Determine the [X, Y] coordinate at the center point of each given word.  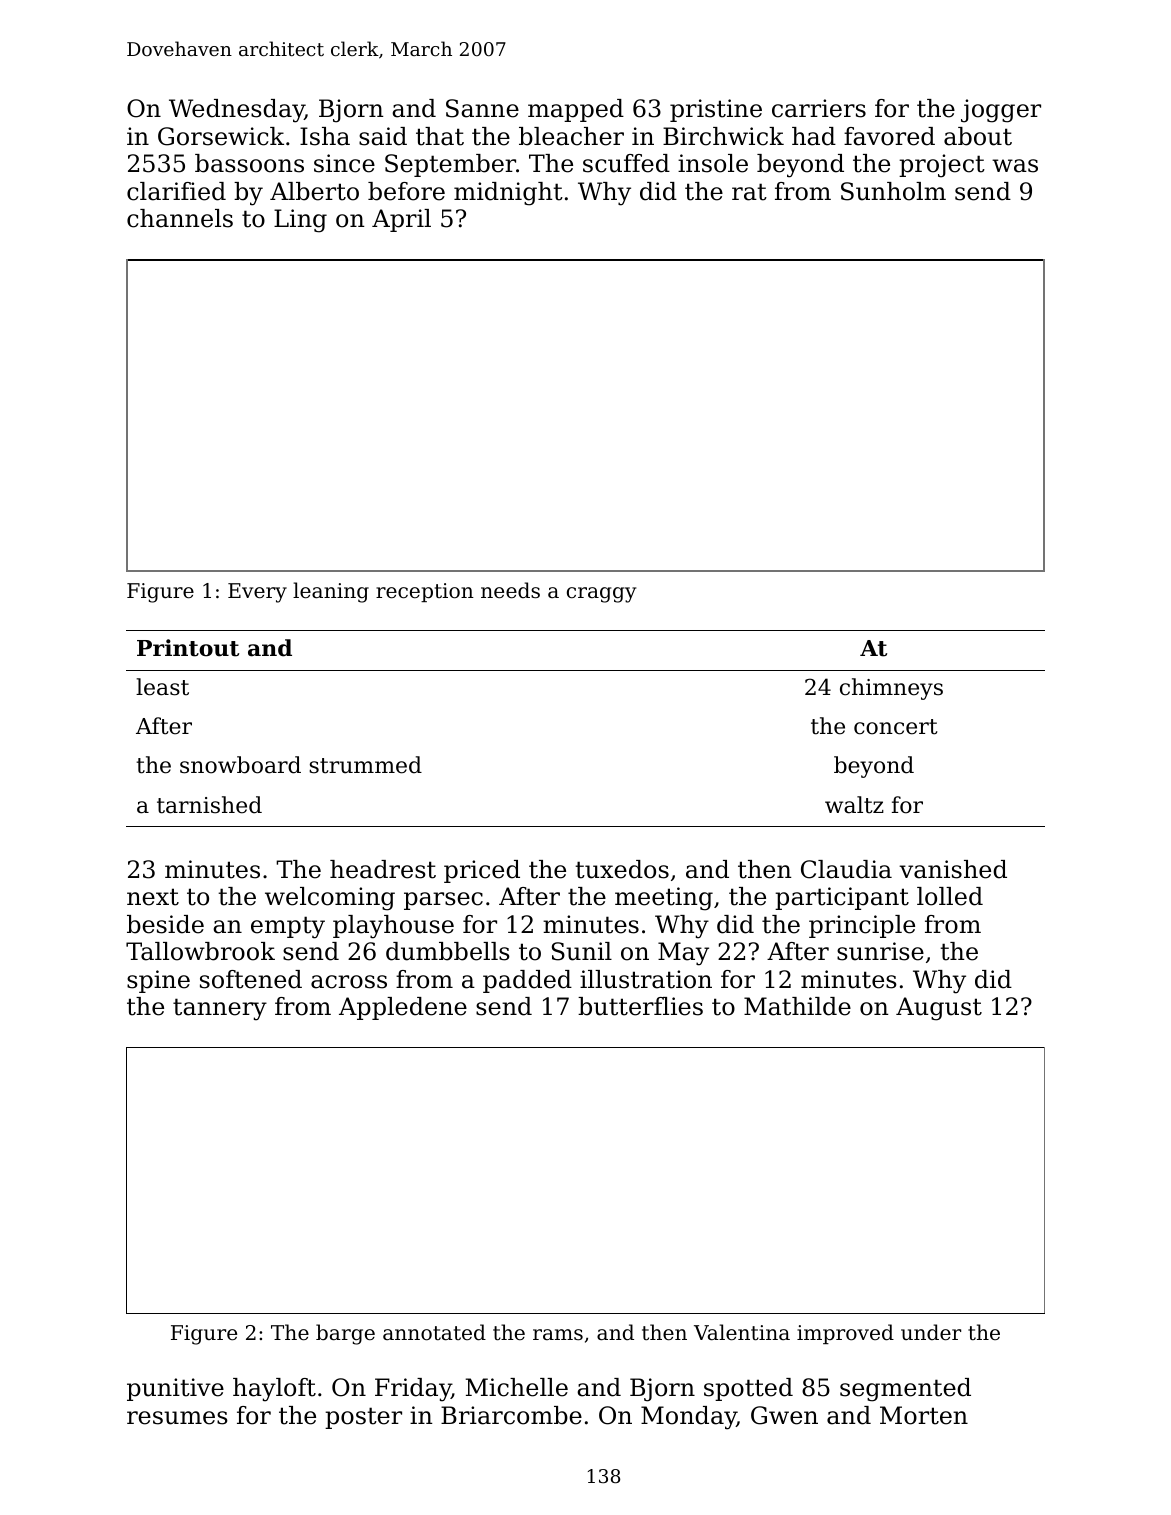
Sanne [482, 108]
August [939, 1009]
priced [482, 871]
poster [363, 1418]
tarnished [209, 805]
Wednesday [237, 111]
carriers [819, 108]
